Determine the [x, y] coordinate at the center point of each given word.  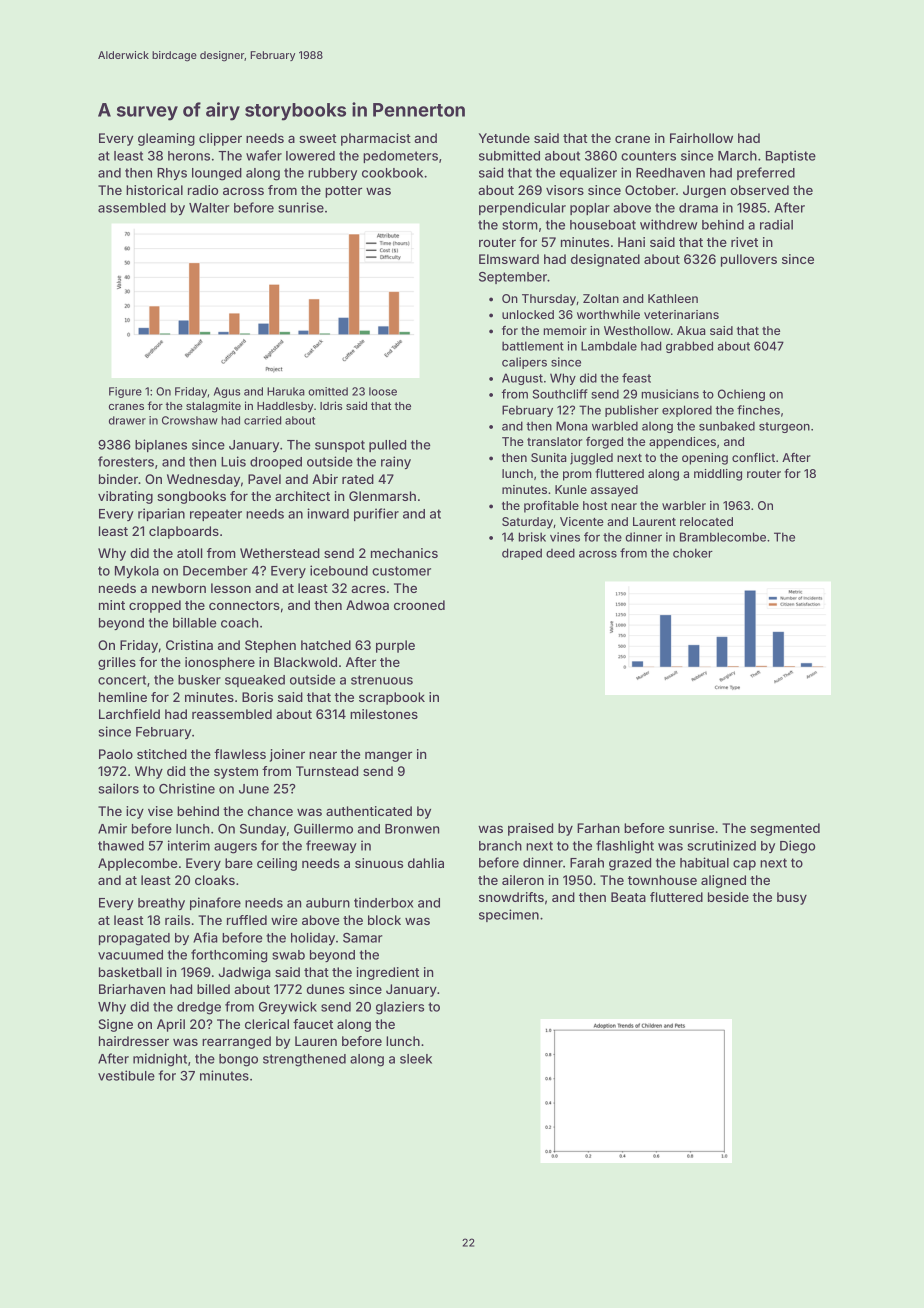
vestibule [126, 1075]
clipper [220, 139]
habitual [704, 862]
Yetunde [504, 138]
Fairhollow [701, 138]
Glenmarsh [382, 496]
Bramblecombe [723, 537]
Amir [112, 828]
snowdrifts [511, 897]
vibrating [125, 497]
